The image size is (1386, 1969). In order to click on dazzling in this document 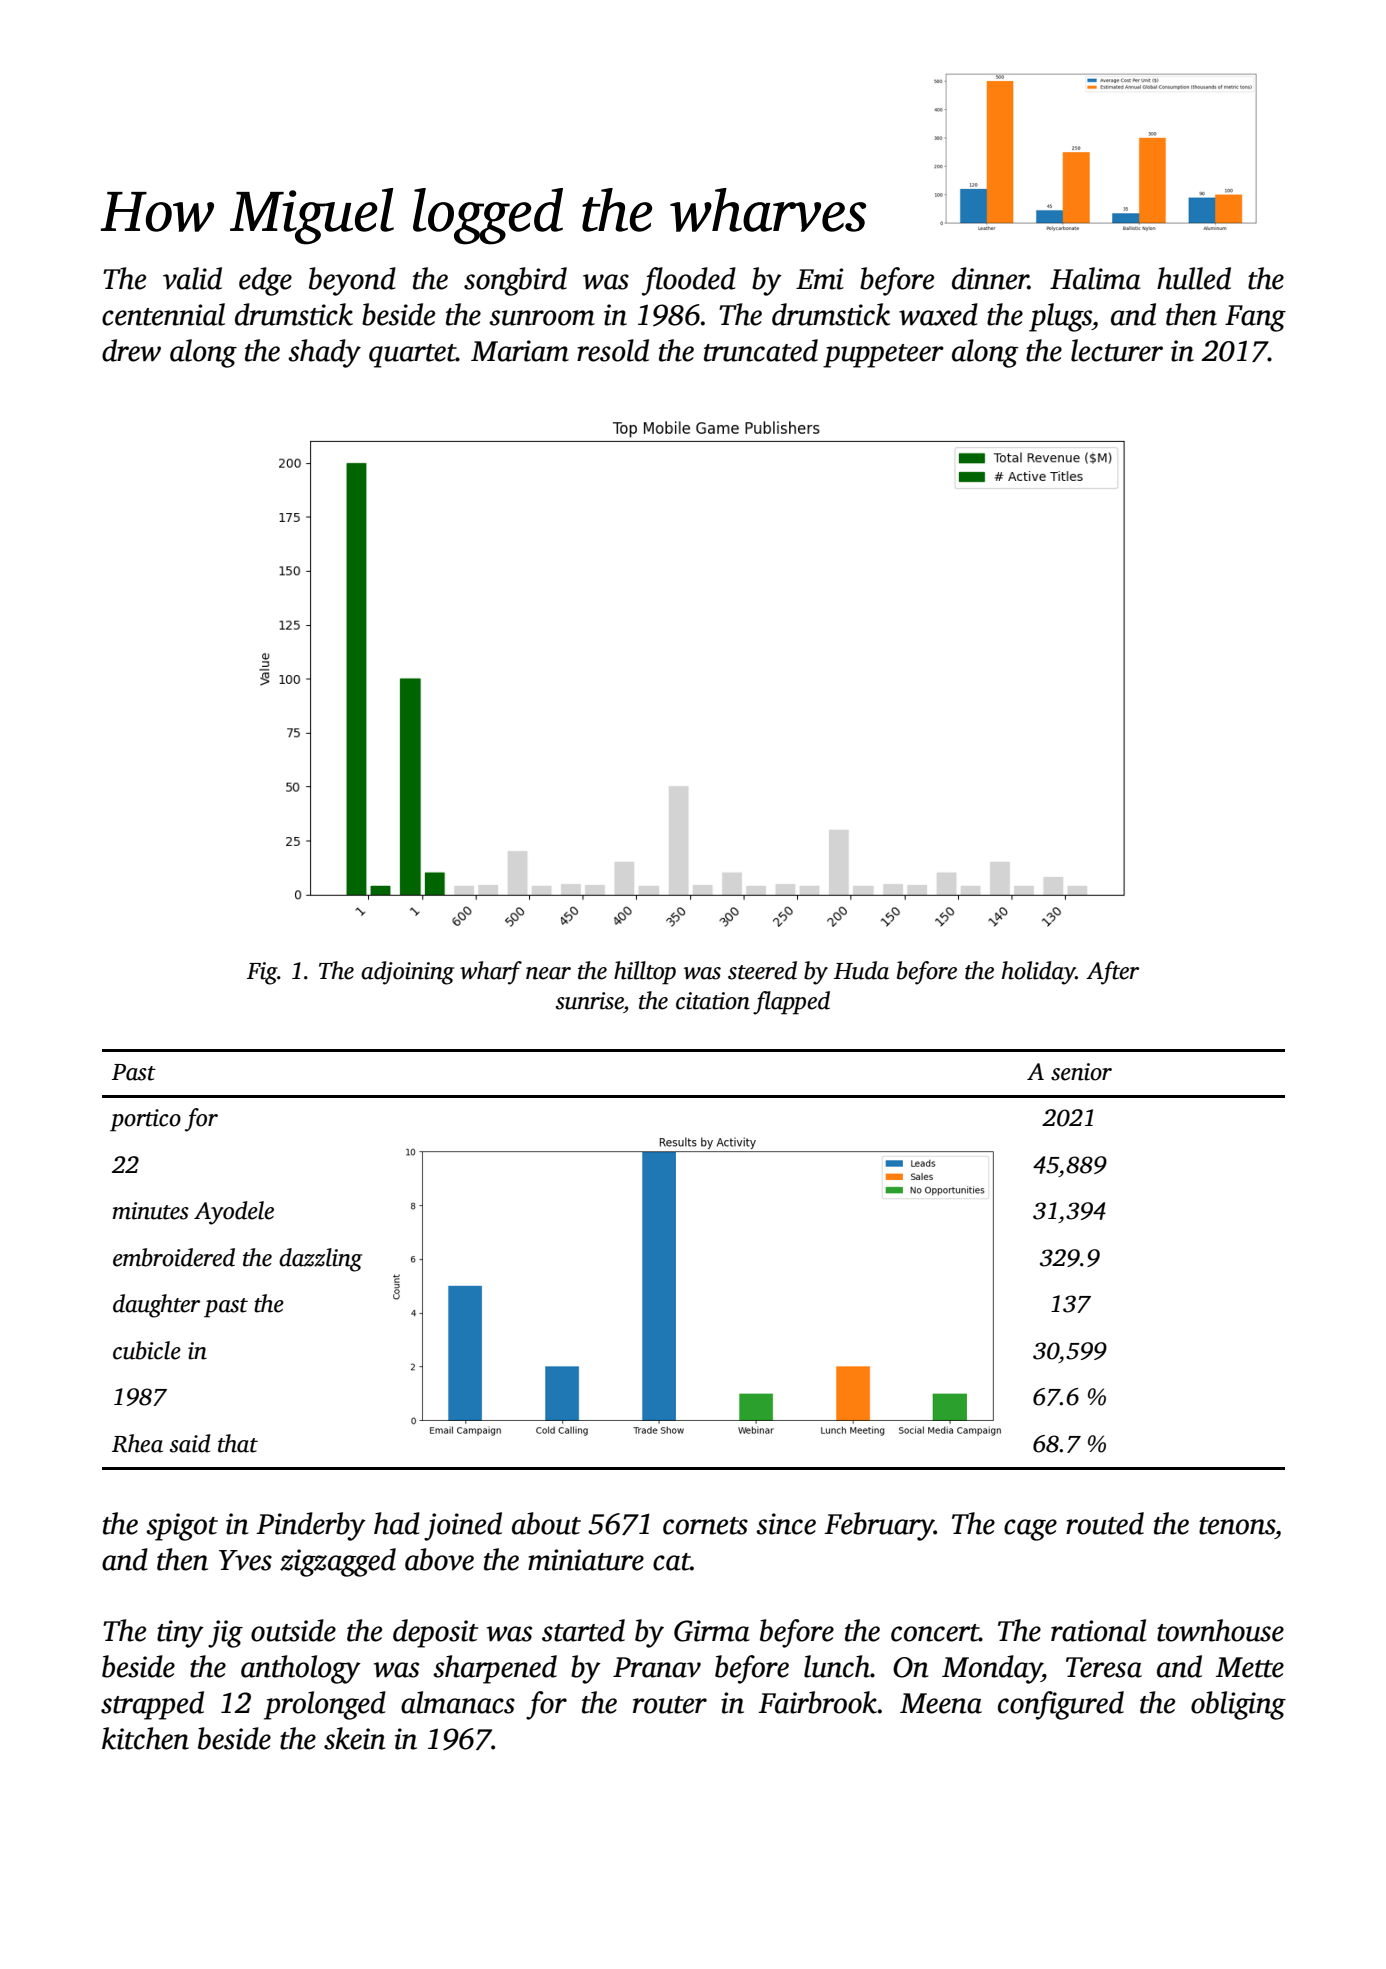, I will do `click(320, 1260)`.
